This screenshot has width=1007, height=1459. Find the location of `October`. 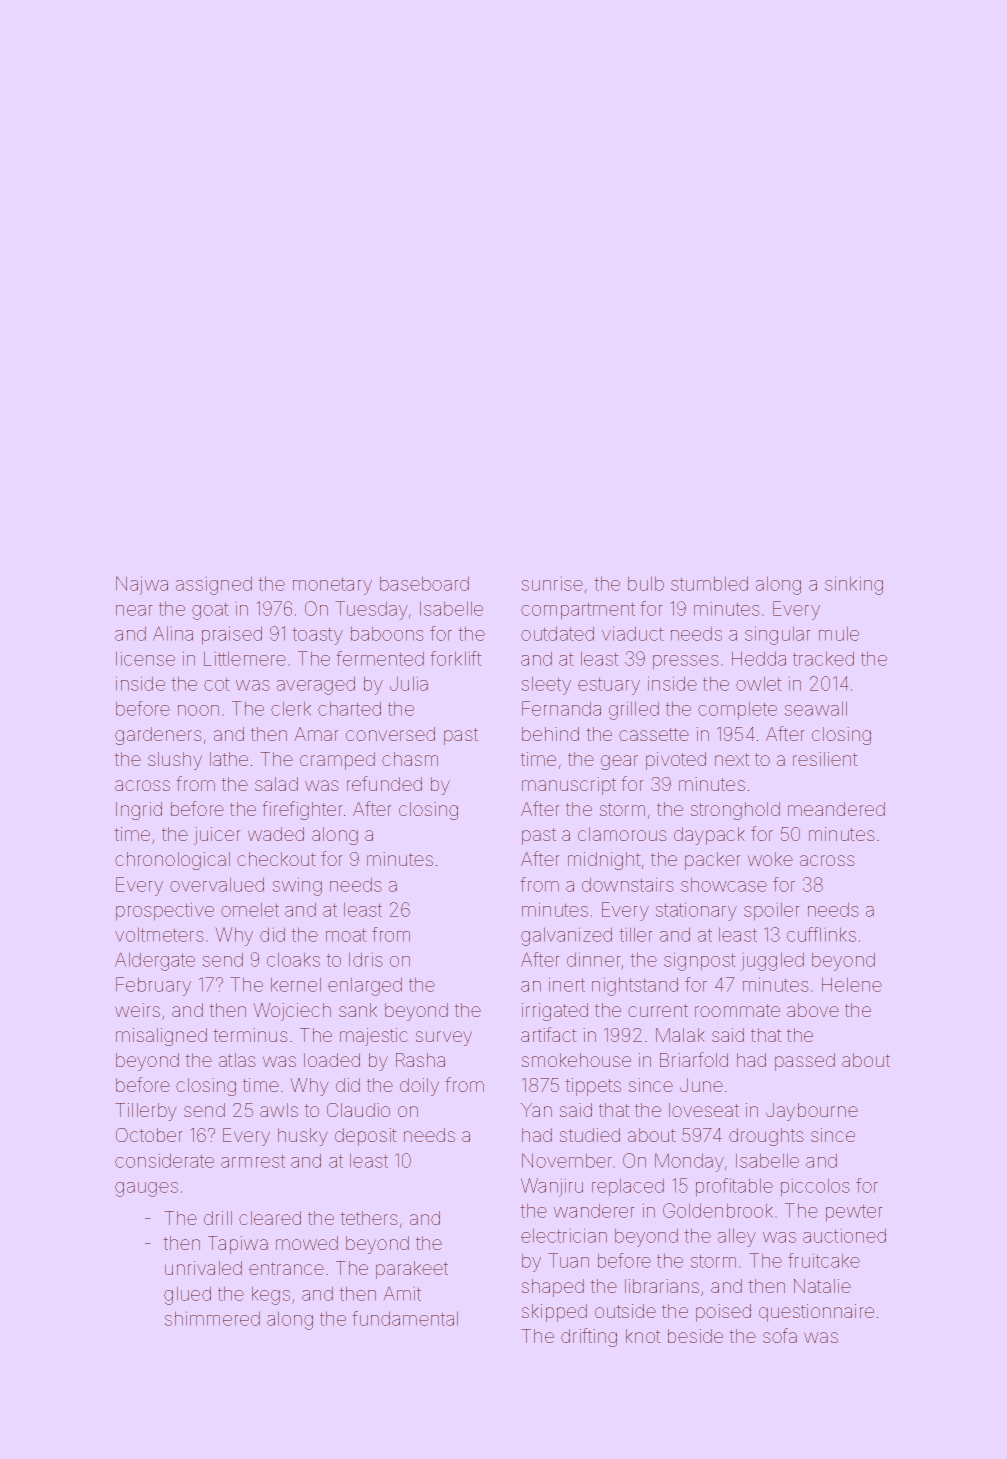

October is located at coordinates (149, 1135).
